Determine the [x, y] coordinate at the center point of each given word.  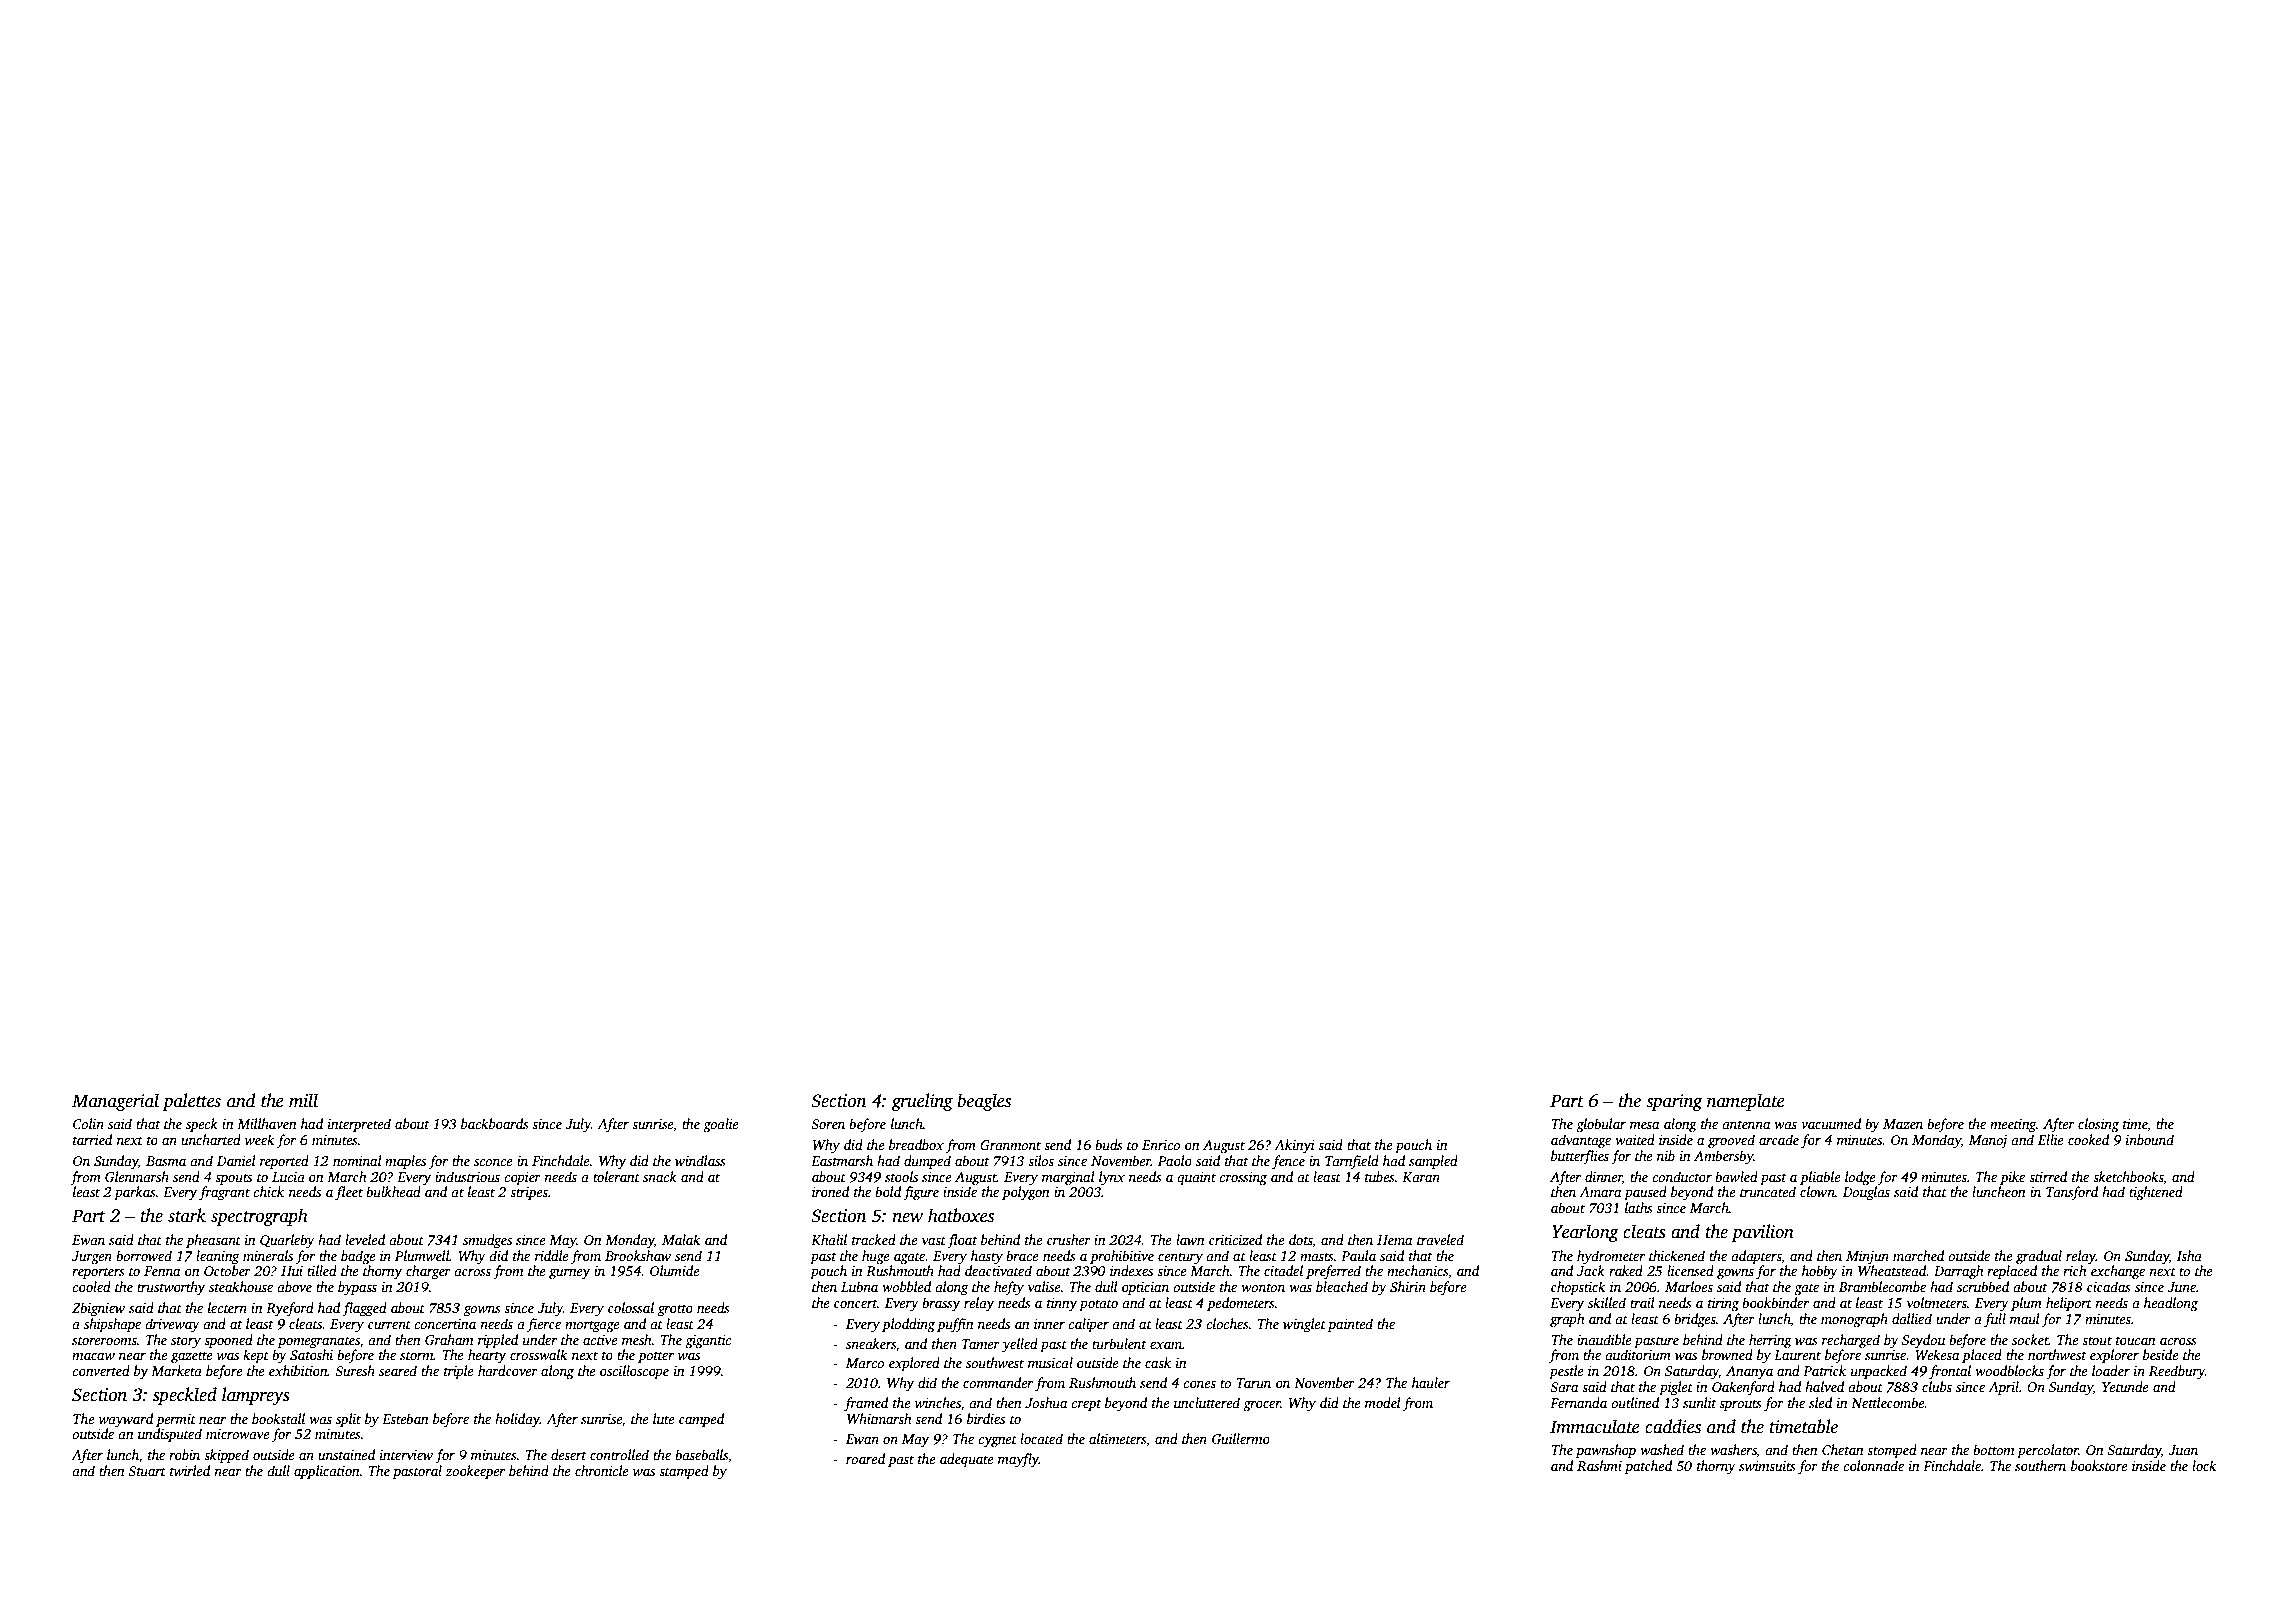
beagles [984, 1102]
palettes [191, 1102]
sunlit [1699, 1402]
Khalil [829, 1239]
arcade [1779, 1139]
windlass [700, 1160]
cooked [2088, 1139]
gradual [2039, 1257]
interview [406, 1455]
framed [866, 1404]
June [2181, 1287]
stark [187, 1215]
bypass [357, 1288]
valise [1044, 1286]
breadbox [916, 1144]
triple [459, 1372]
